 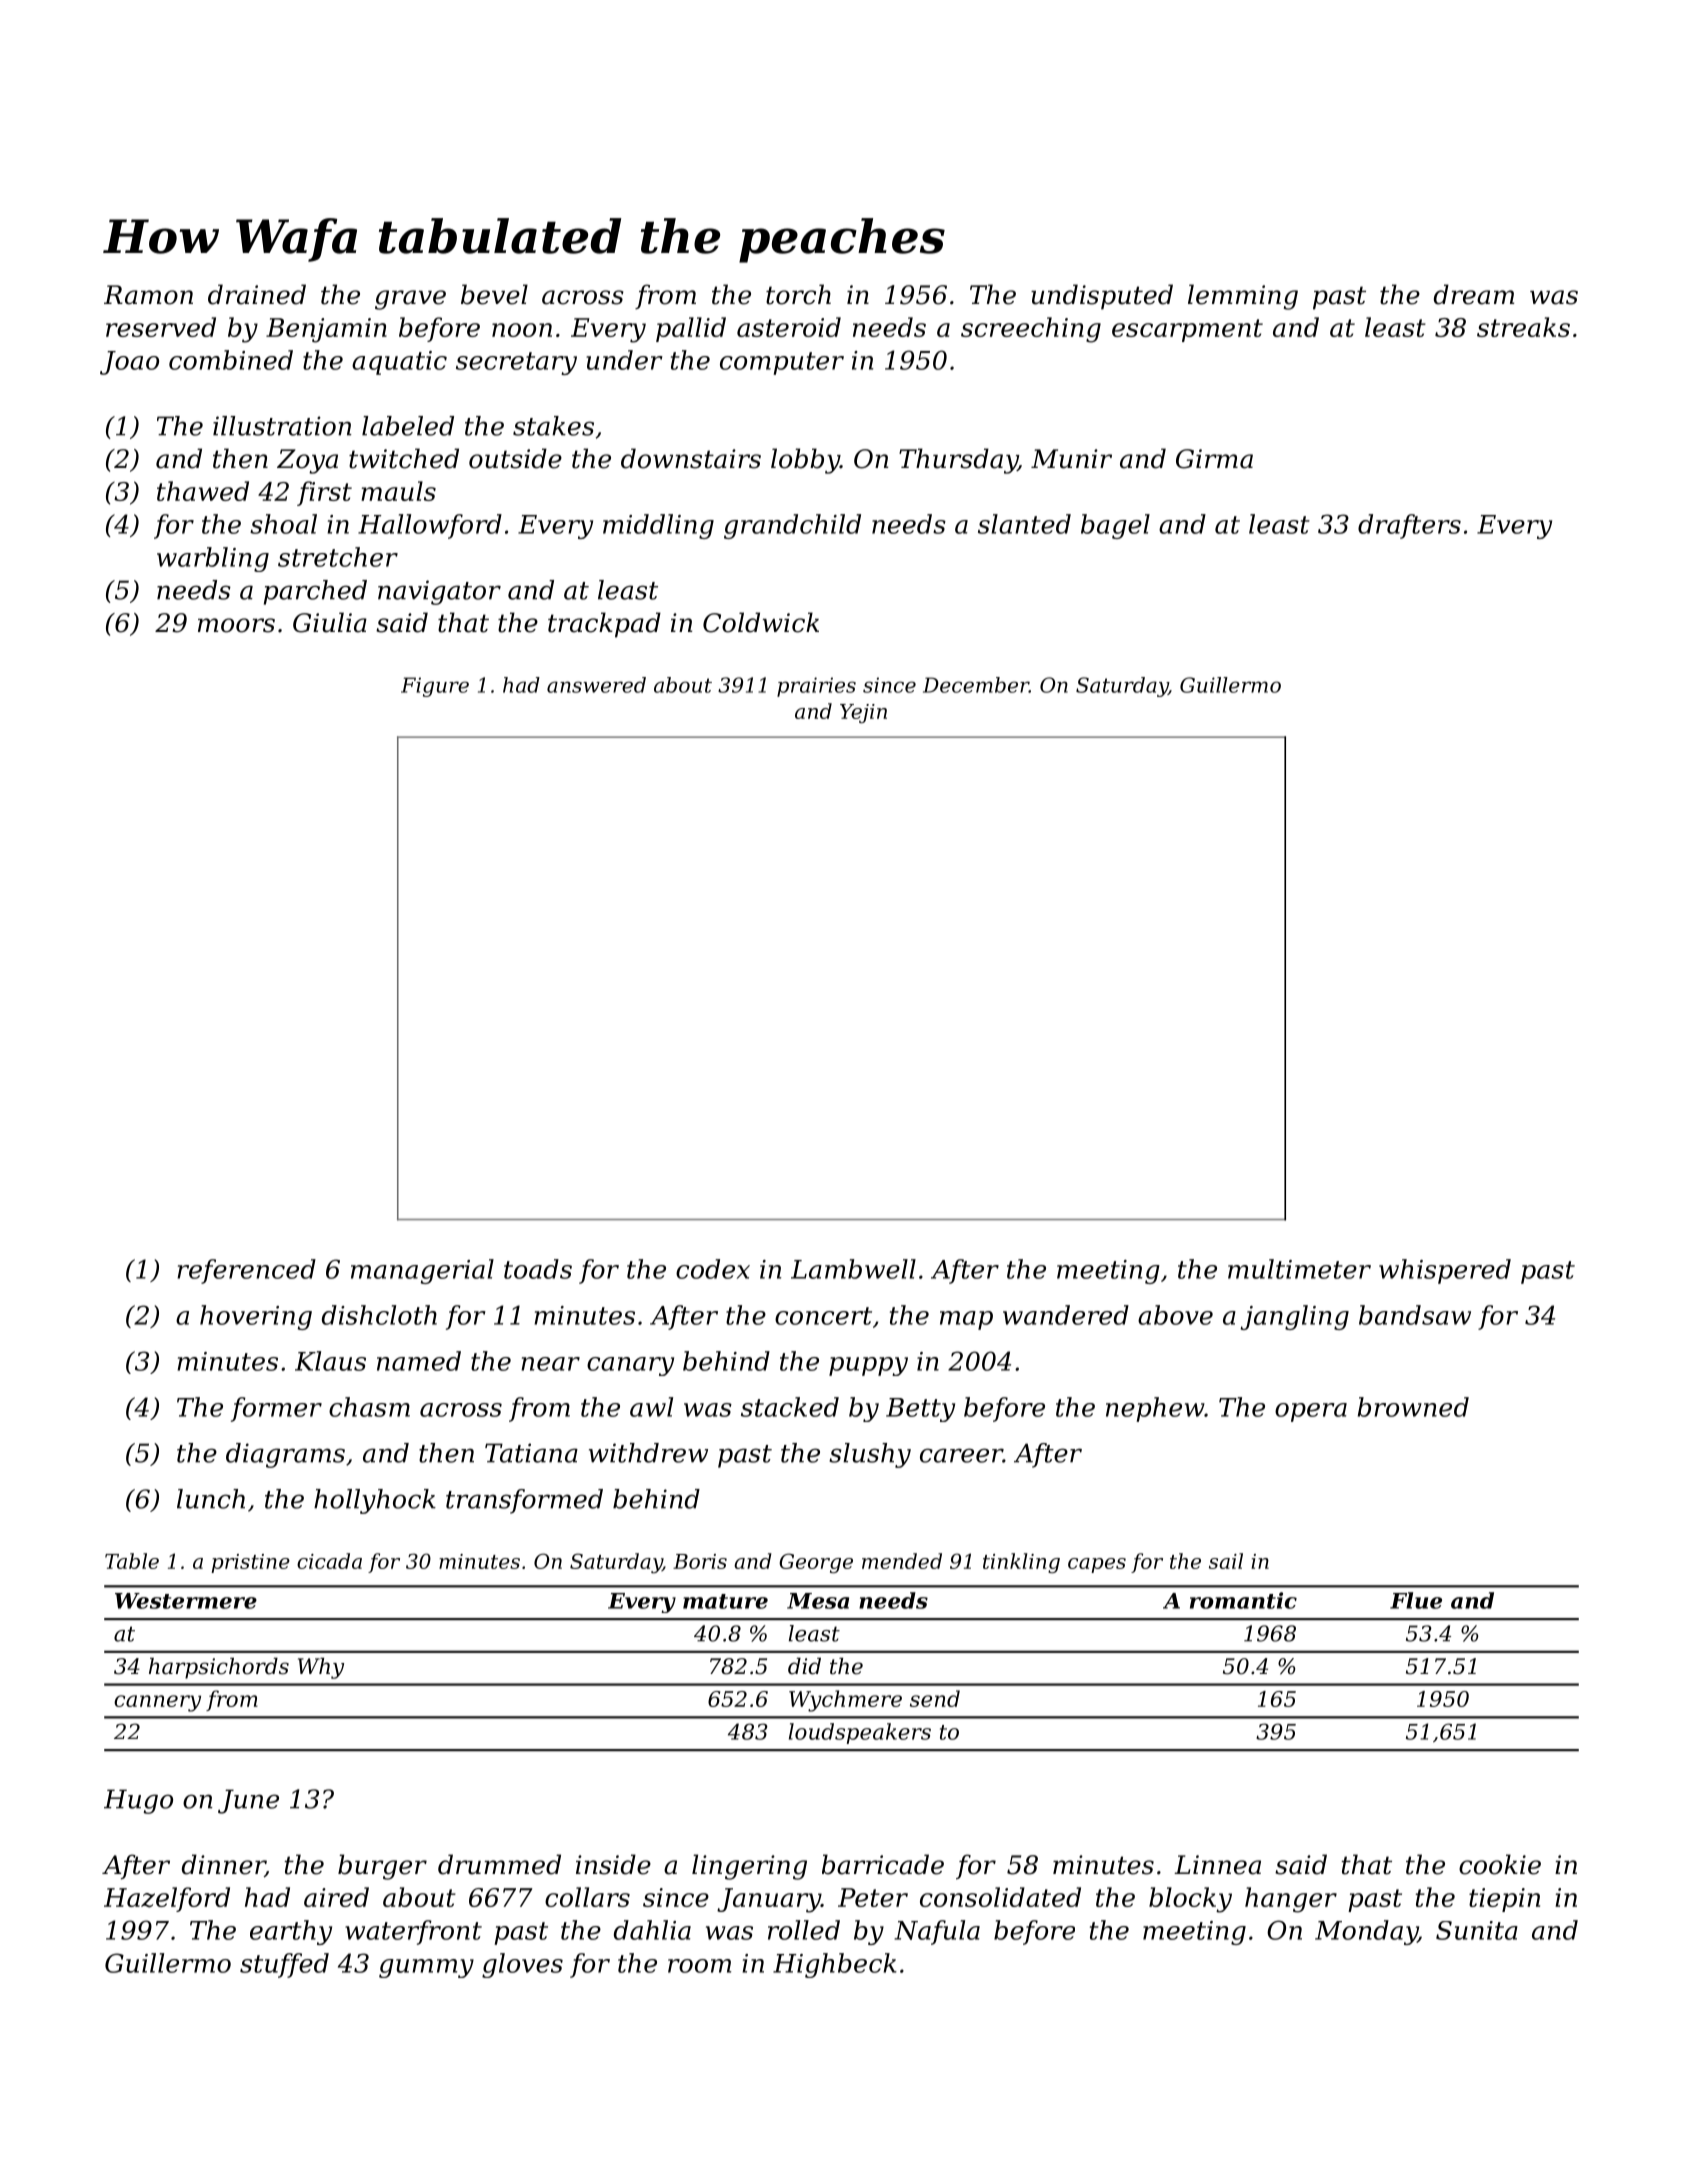 What do you see at coordinates (315, 592) in the screenshot?
I see `parched` at bounding box center [315, 592].
